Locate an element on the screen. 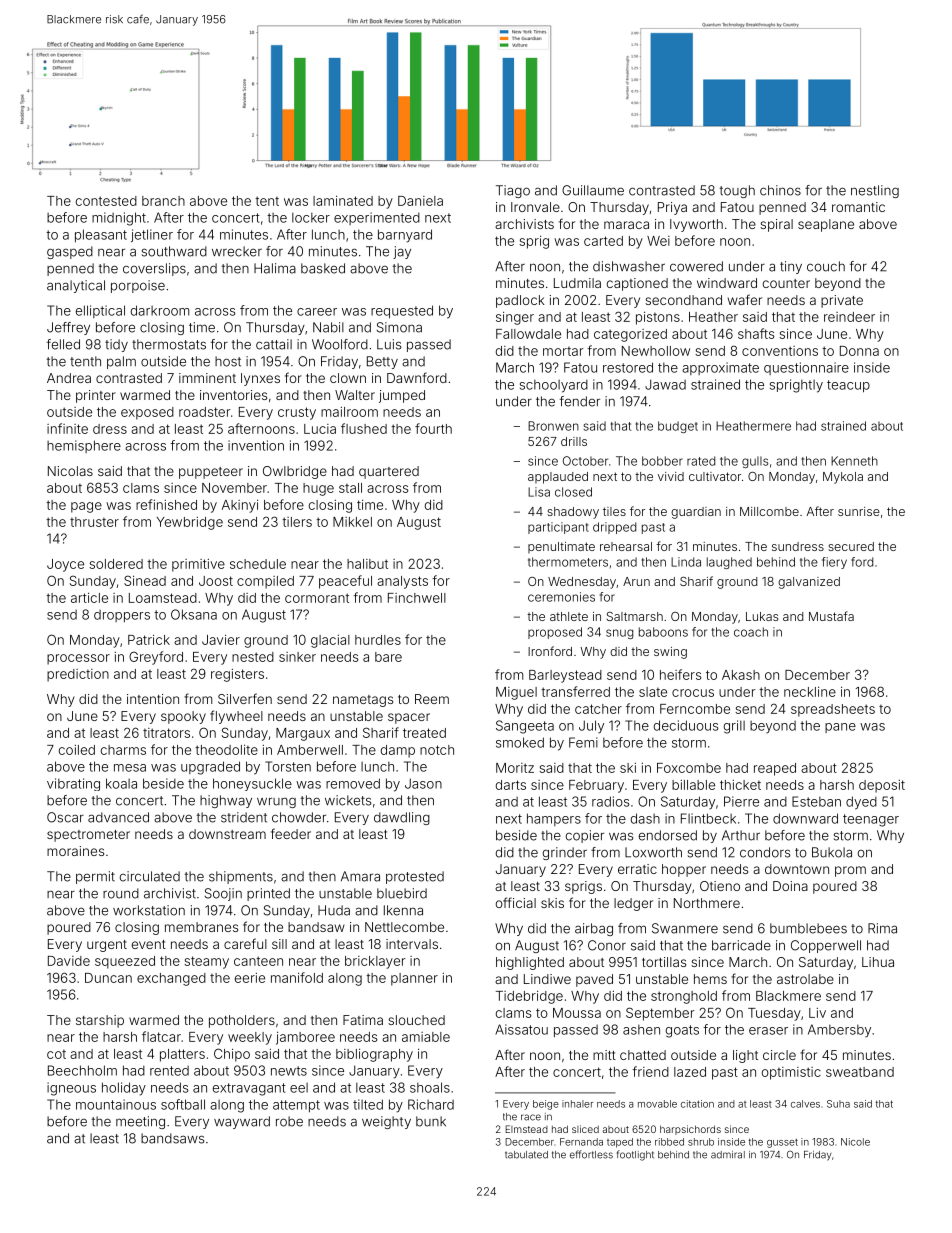 This screenshot has height=1233, width=952. effortless is located at coordinates (591, 1154).
